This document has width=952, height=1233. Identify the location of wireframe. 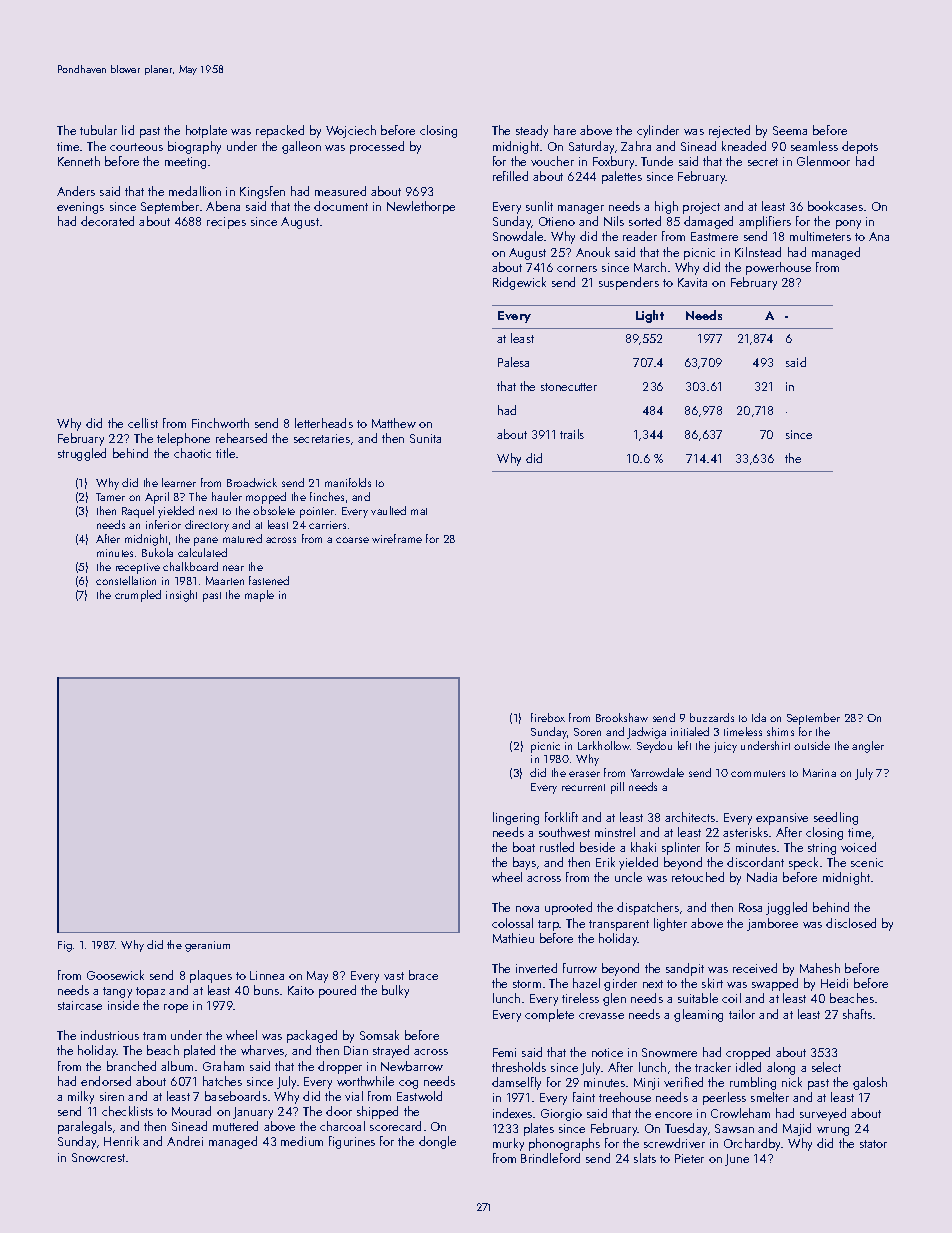
(397, 538).
